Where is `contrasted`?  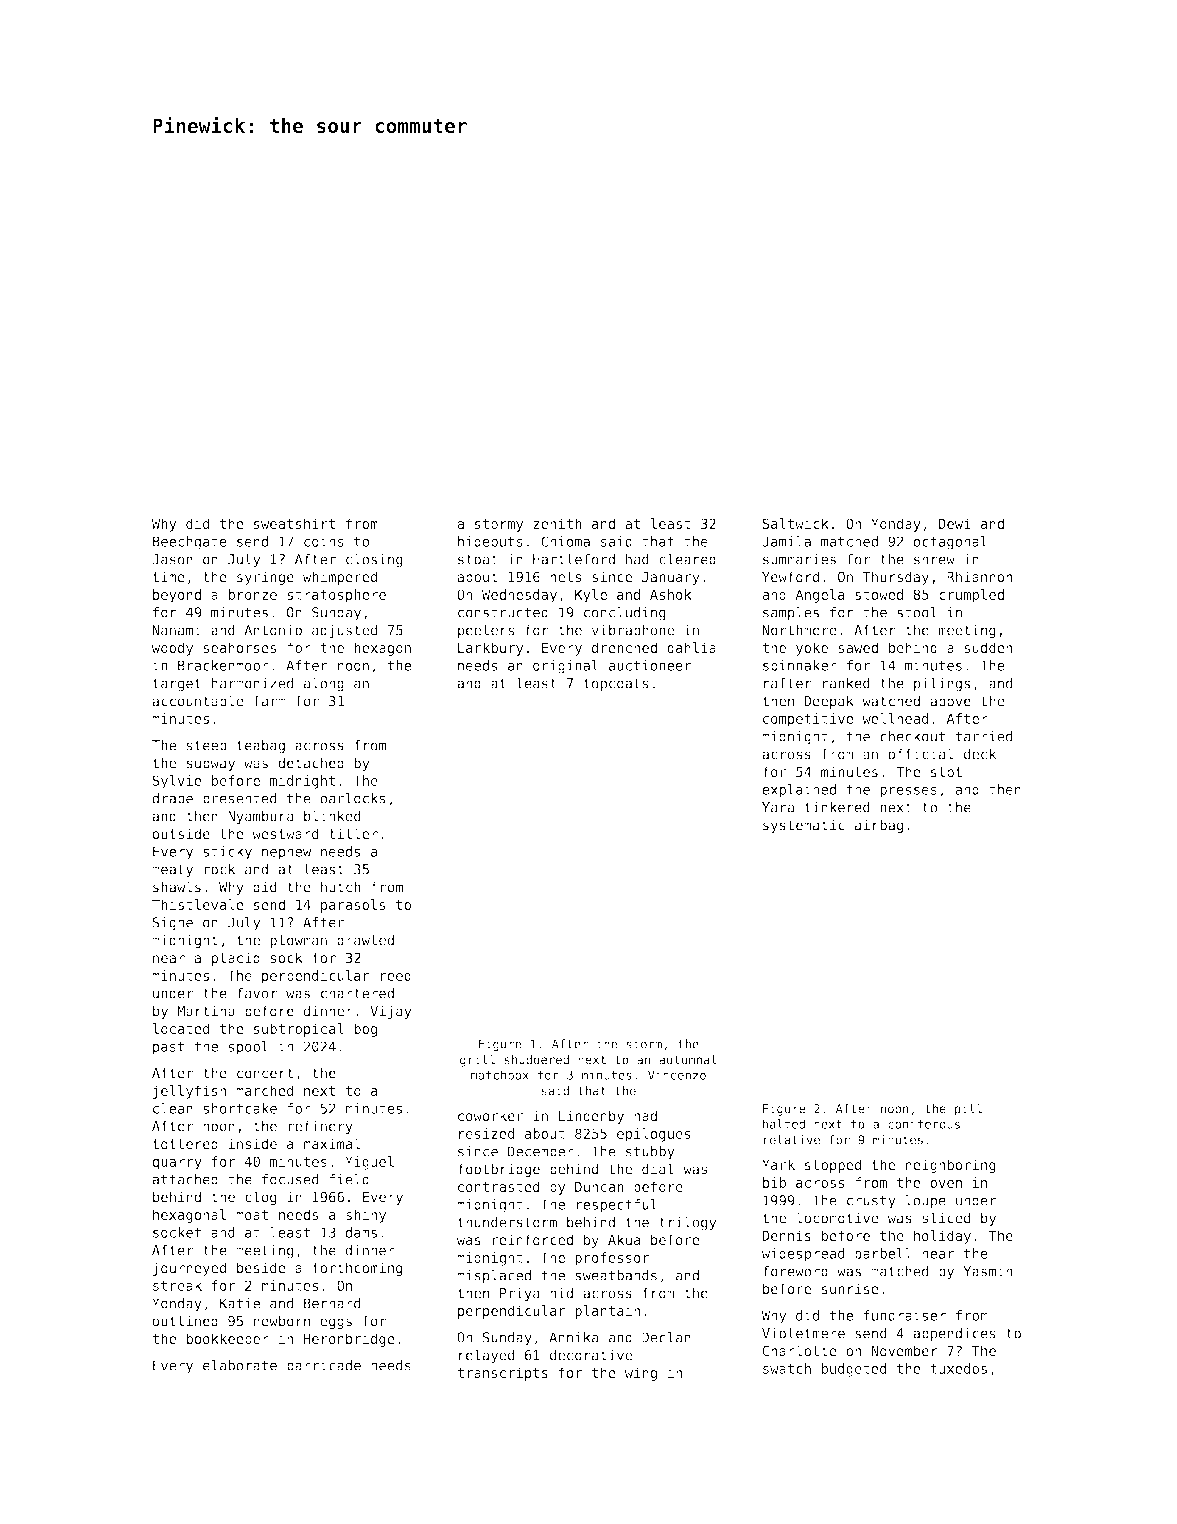 contrasted is located at coordinates (499, 1186).
